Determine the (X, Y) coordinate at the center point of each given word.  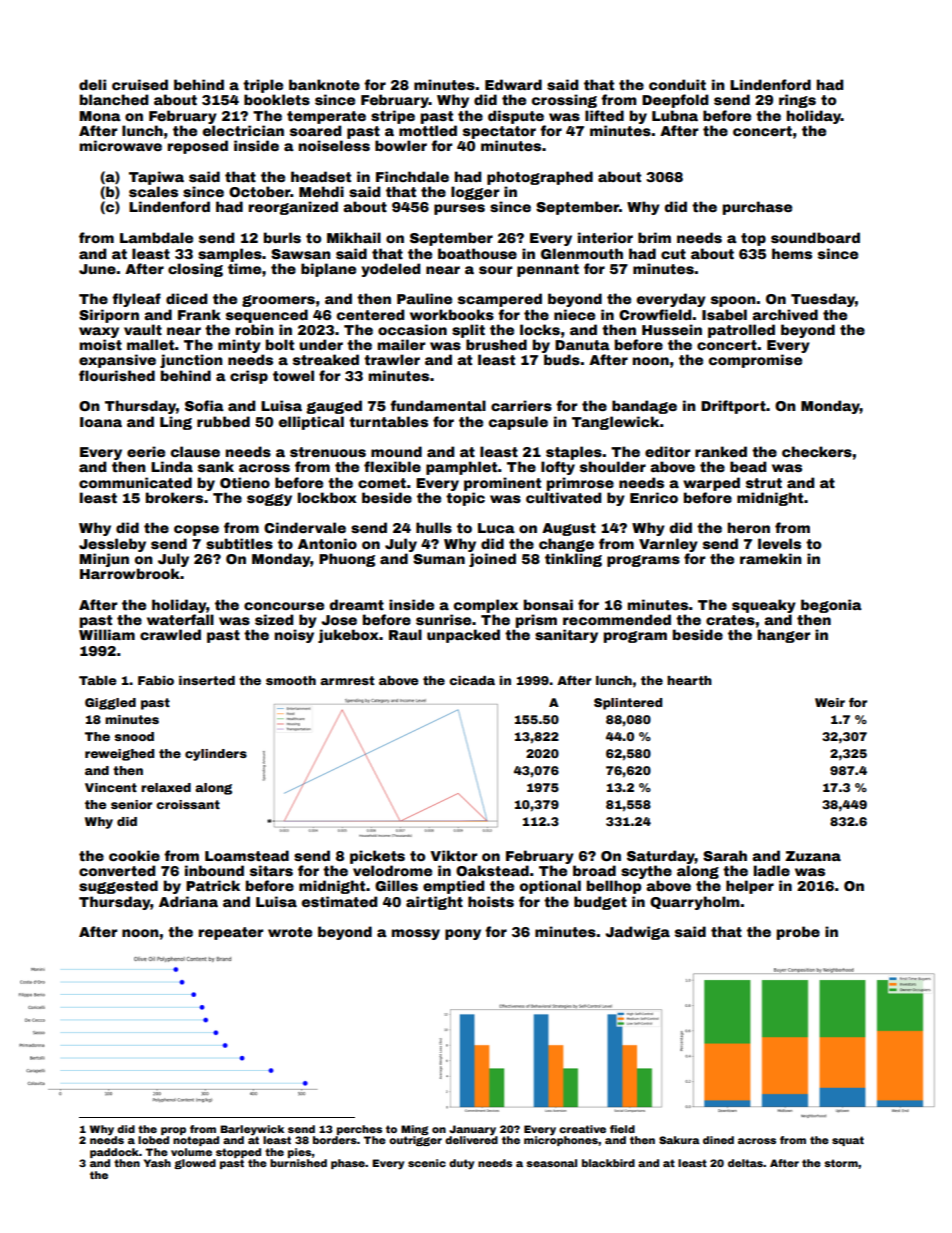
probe (798, 933)
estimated (339, 901)
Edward (513, 84)
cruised (140, 84)
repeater (231, 933)
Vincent (111, 787)
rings (797, 101)
